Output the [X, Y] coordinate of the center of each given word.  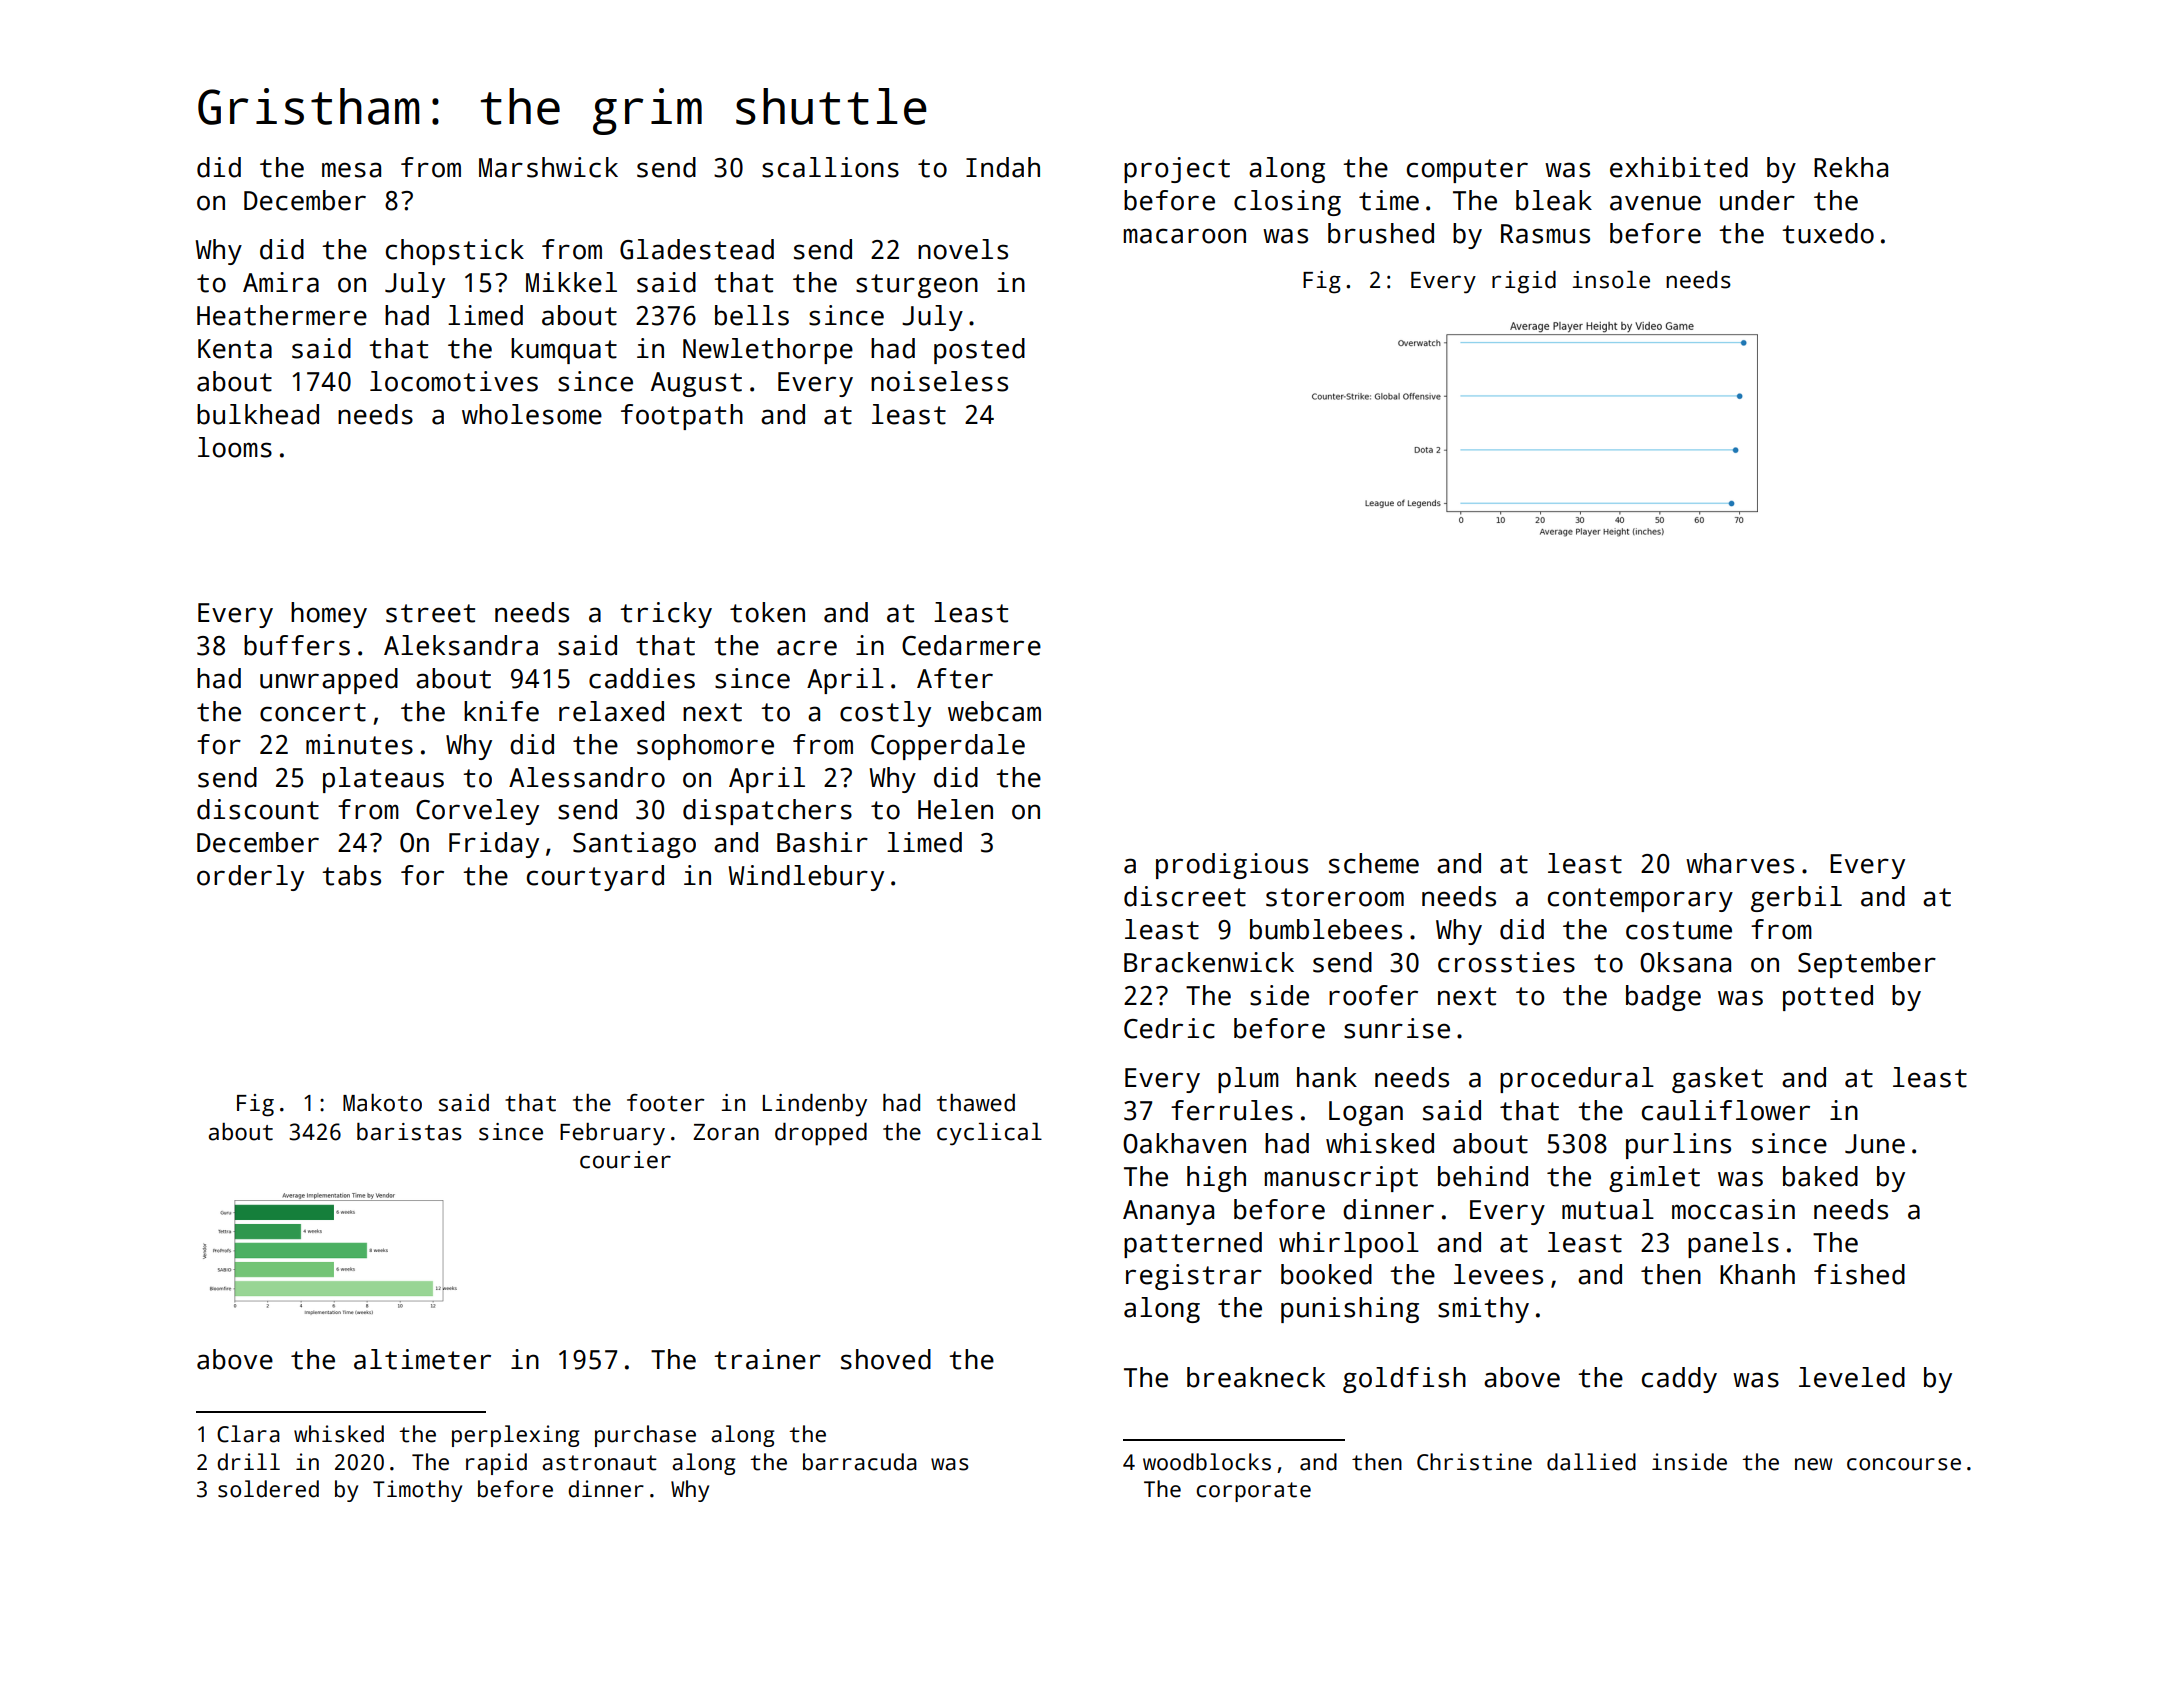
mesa [351, 170]
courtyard [595, 878]
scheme [1374, 863]
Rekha [1851, 167]
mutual [1608, 1209]
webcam [994, 711]
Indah [1003, 167]
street [430, 613]
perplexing [515, 1436]
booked [1326, 1274]
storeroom [1335, 897]
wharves [1740, 863]
